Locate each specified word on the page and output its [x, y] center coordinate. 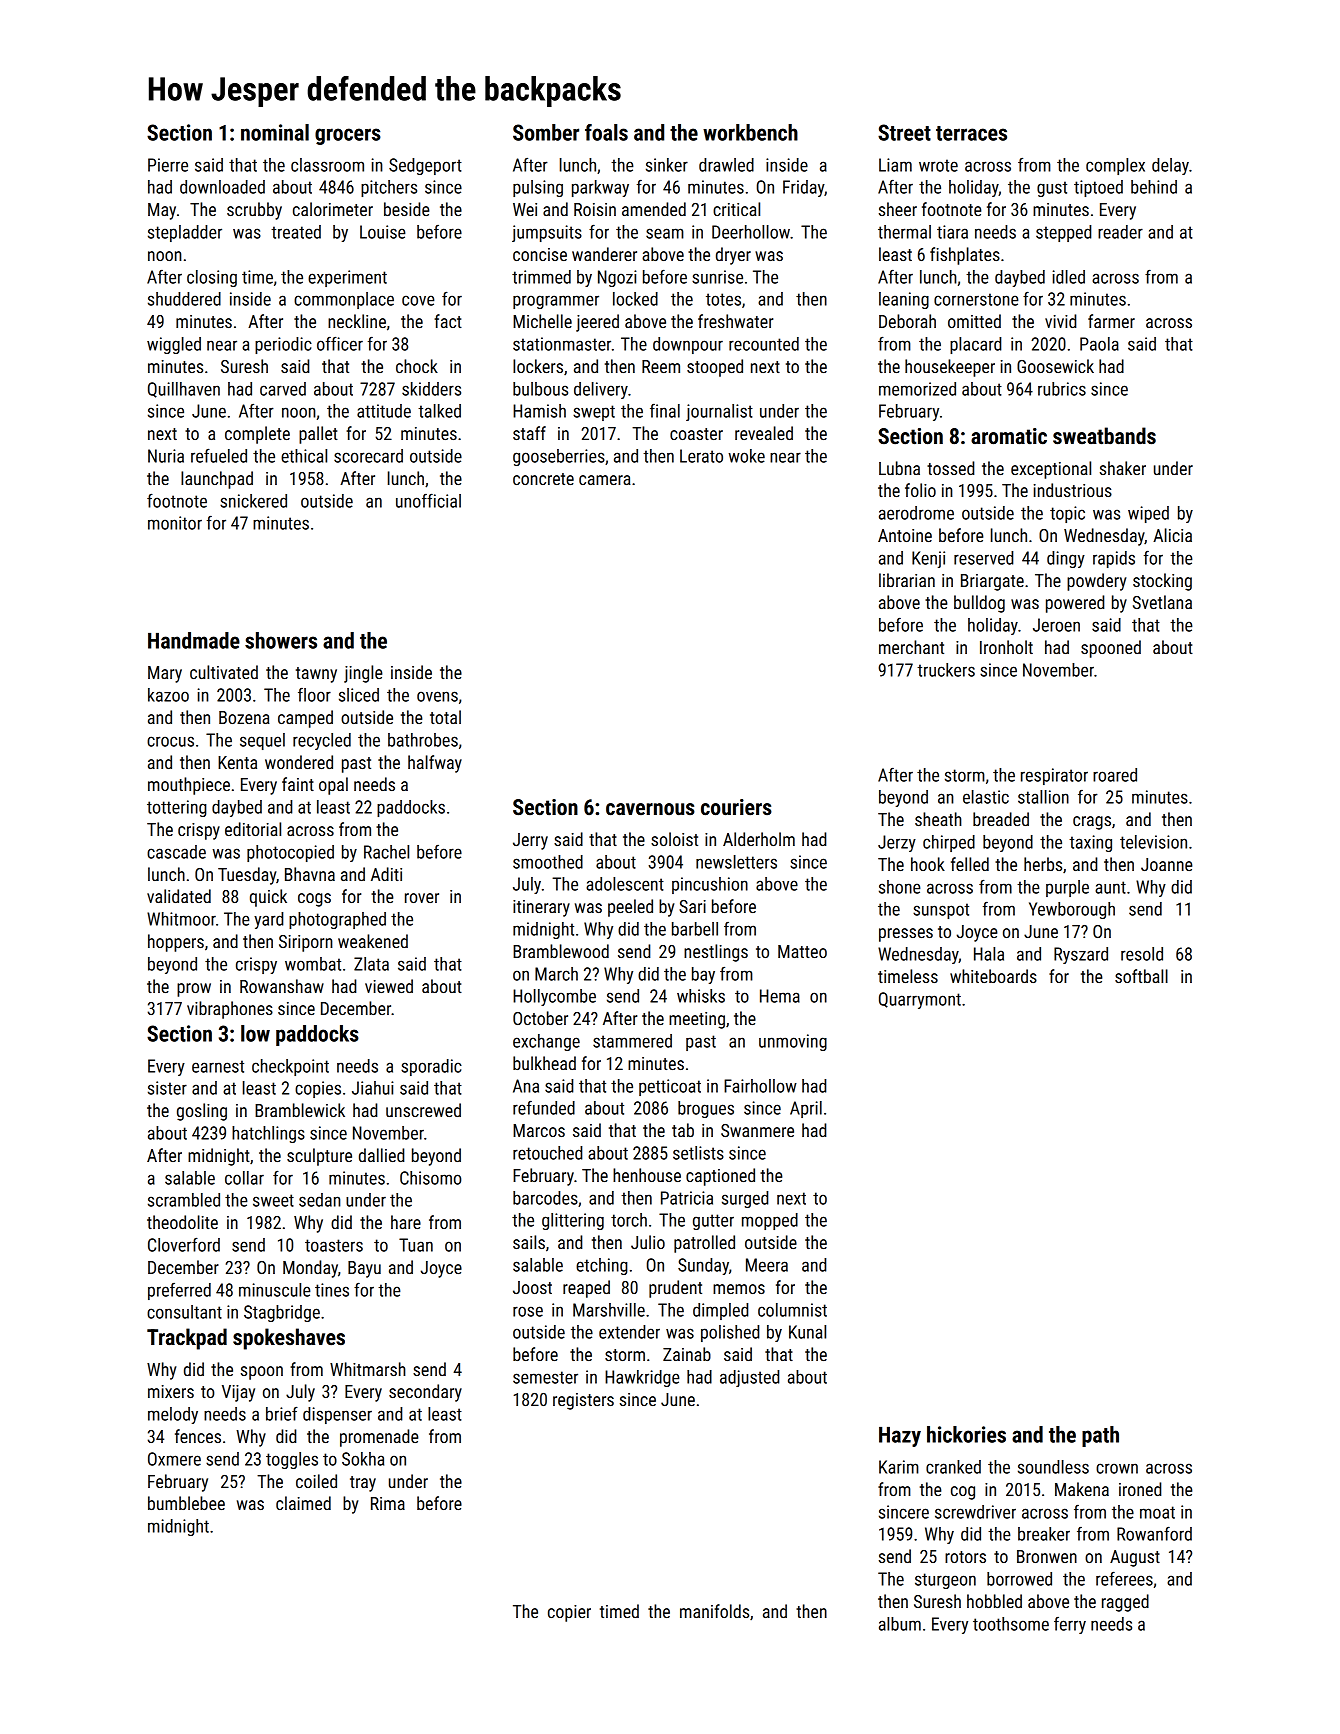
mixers [171, 1391]
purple [1067, 888]
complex [1115, 166]
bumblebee [186, 1503]
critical [736, 209]
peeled [630, 908]
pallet [318, 435]
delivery [601, 390]
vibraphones [230, 1010]
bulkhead [544, 1063]
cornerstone [976, 299]
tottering [177, 808]
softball [1141, 976]
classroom [327, 165]
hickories [966, 1434]
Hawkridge [642, 1378]
